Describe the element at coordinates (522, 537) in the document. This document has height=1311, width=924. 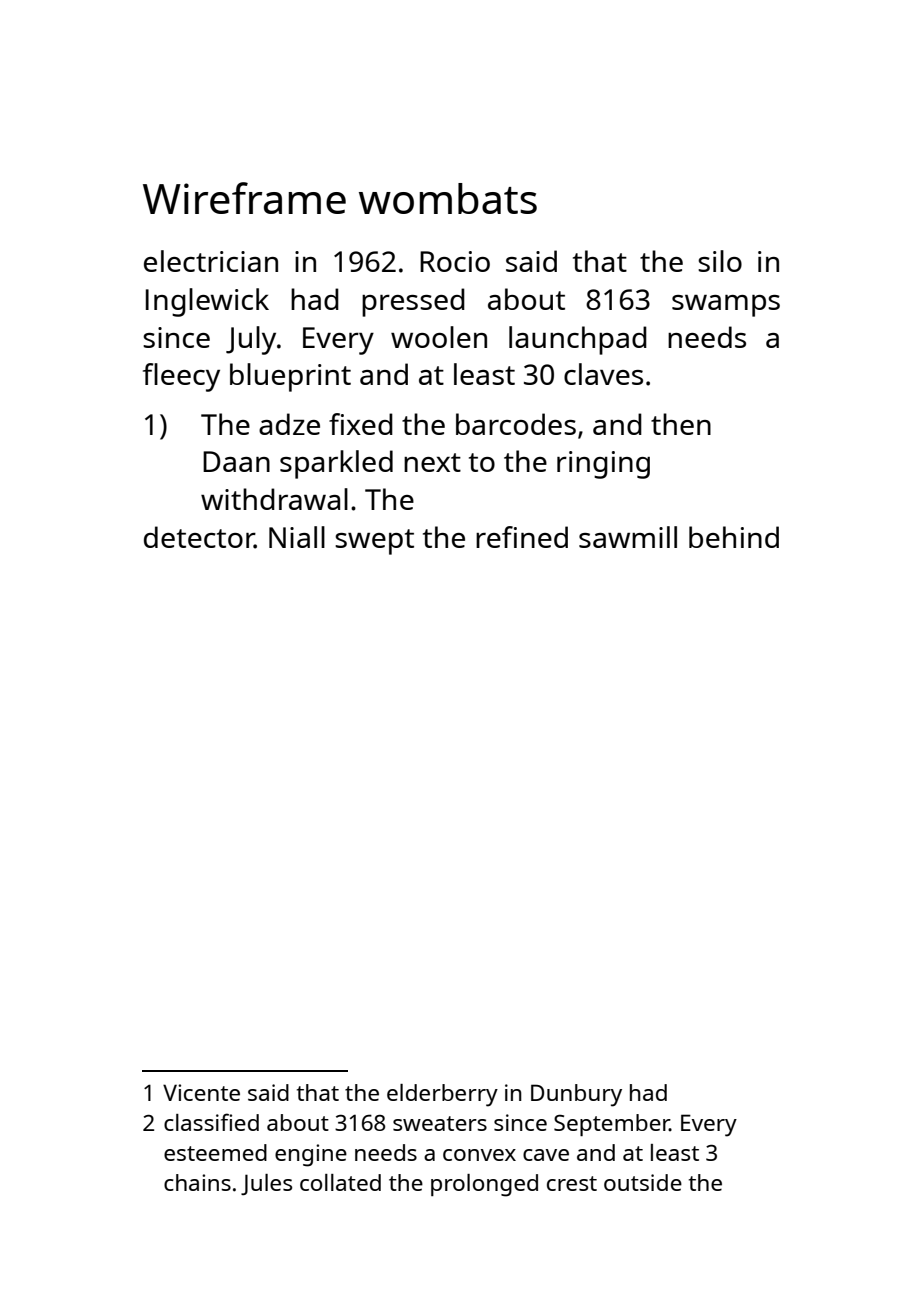
I see `refined` at that location.
